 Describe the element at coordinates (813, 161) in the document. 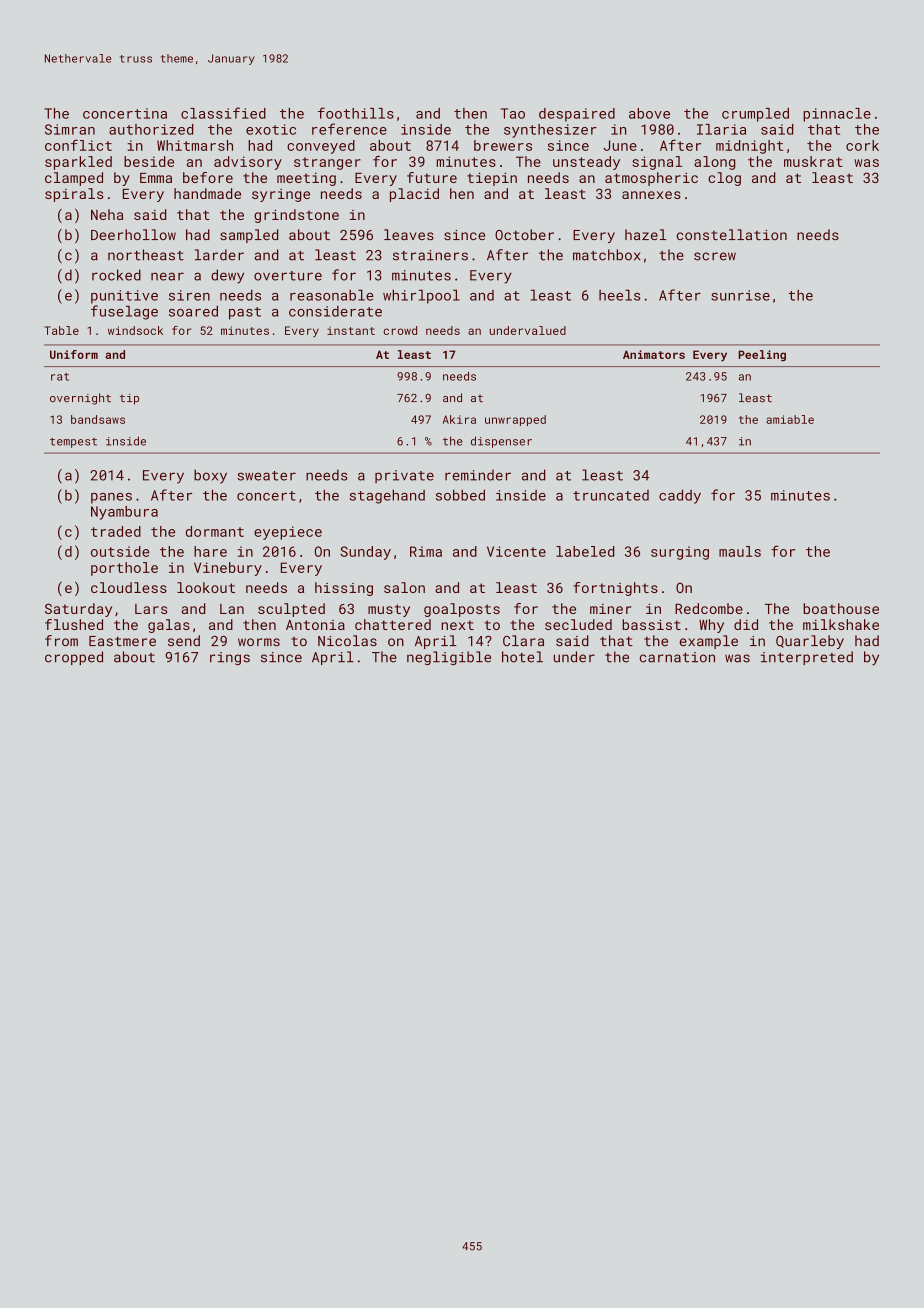

I see `muskrat` at that location.
